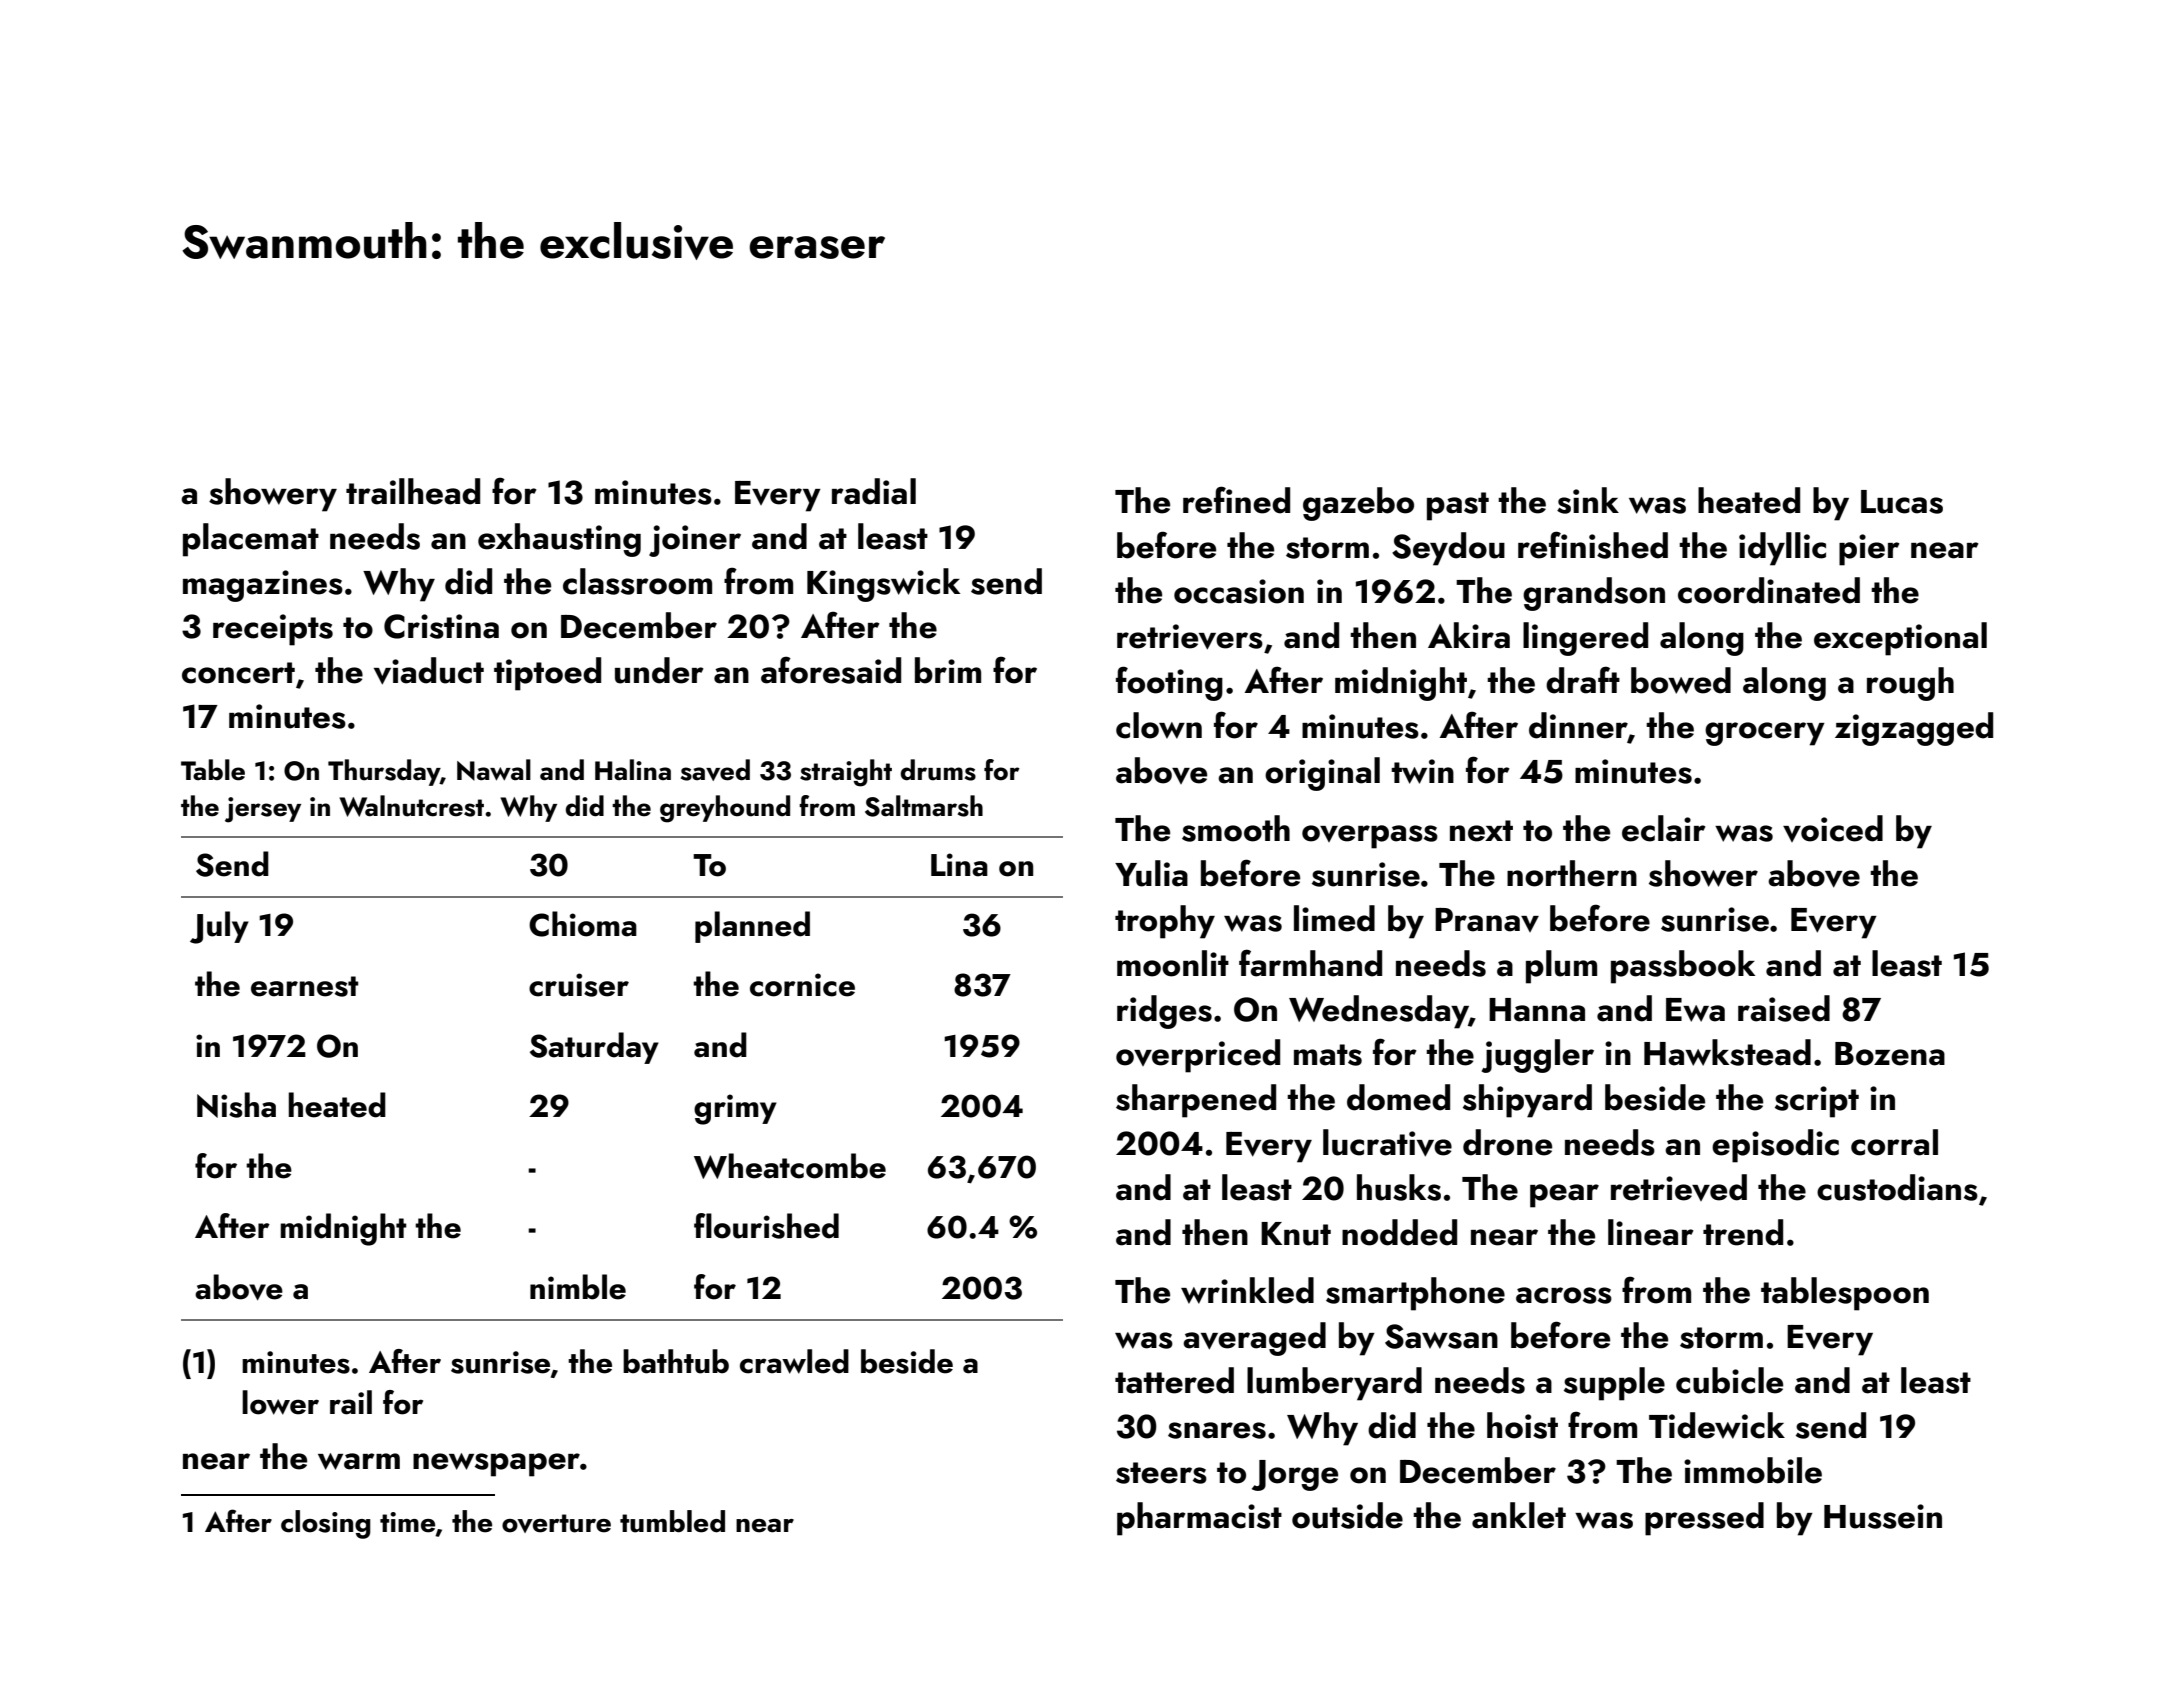 Image resolution: width=2178 pixels, height=1683 pixels. What do you see at coordinates (1481, 831) in the document?
I see `next` at bounding box center [1481, 831].
